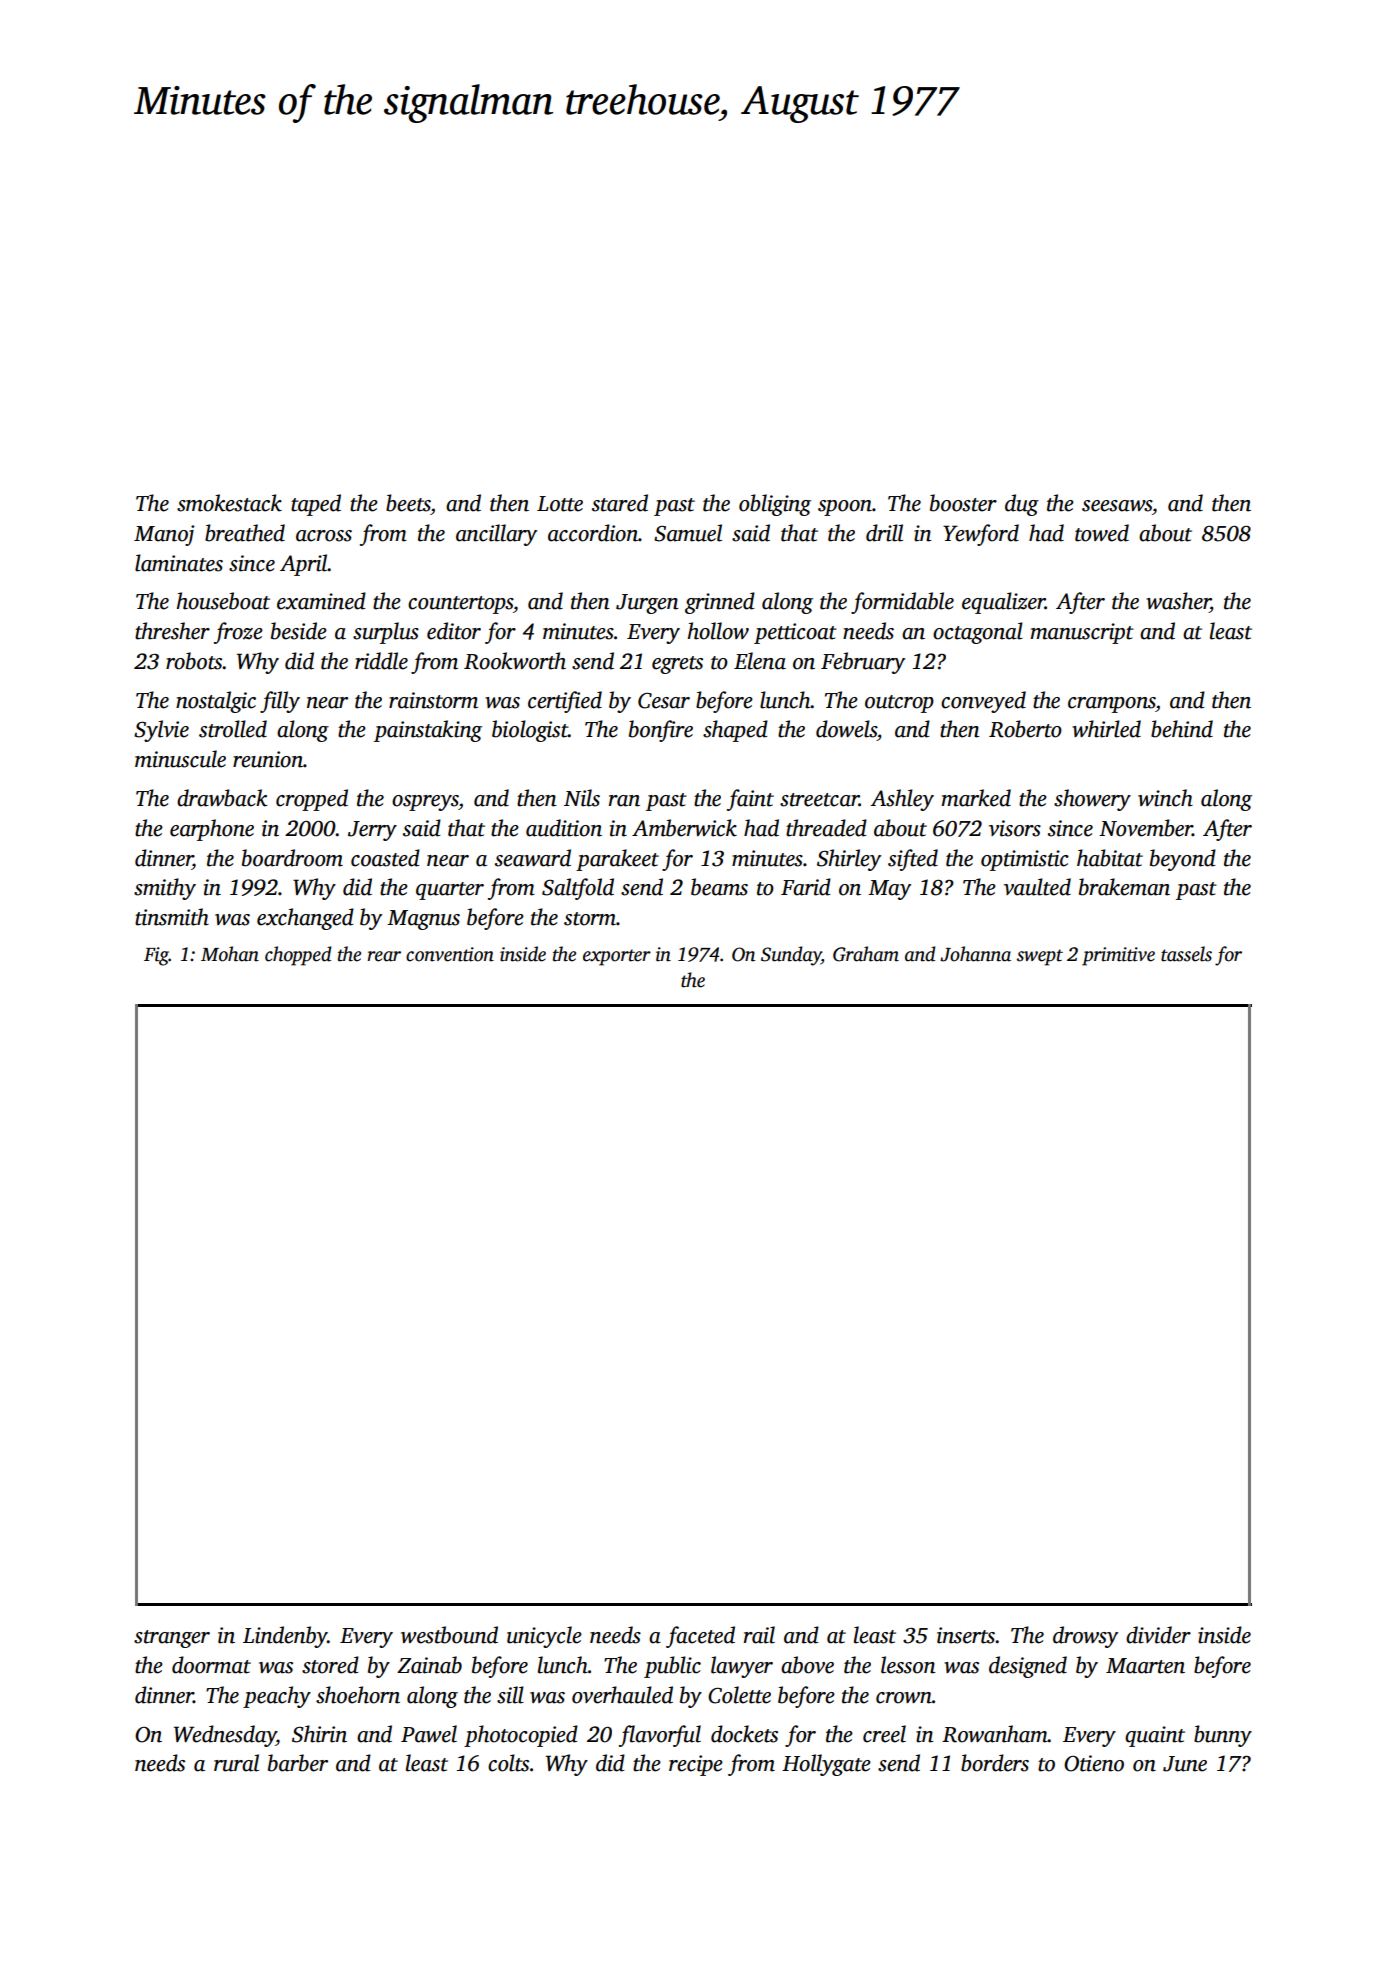  Describe the element at coordinates (298, 956) in the screenshot. I see `chopped` at that location.
